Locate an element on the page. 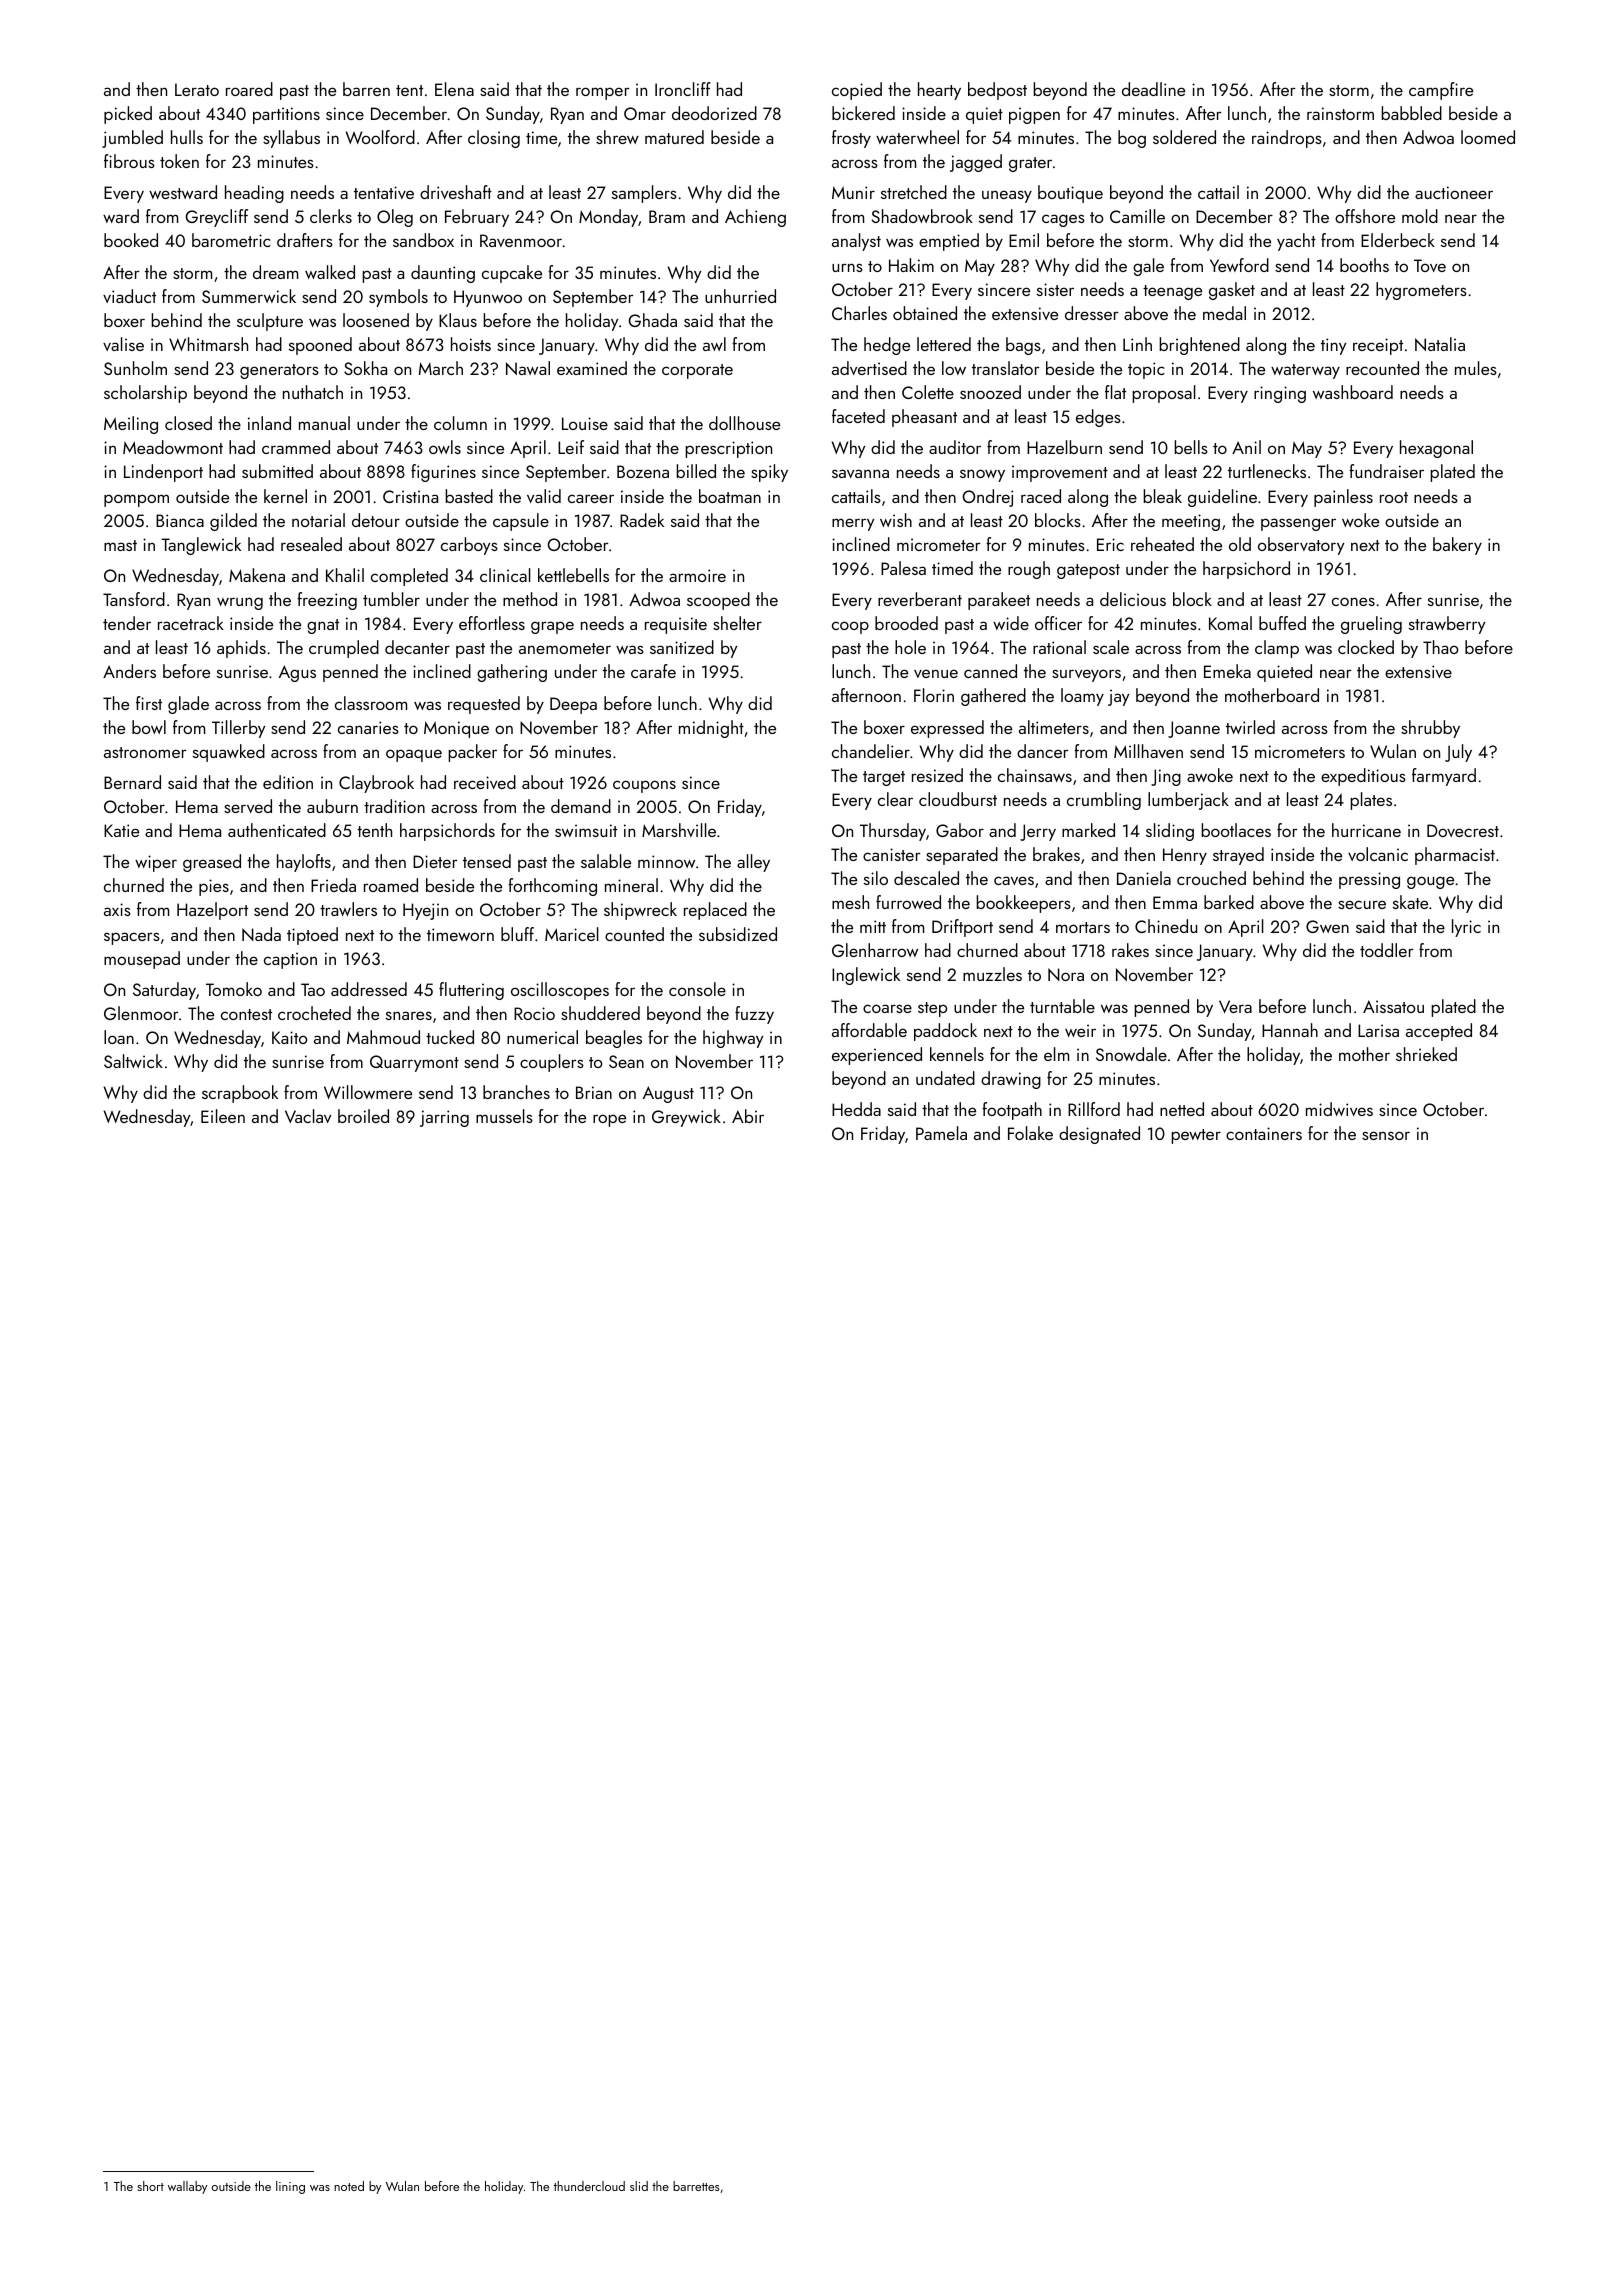 The height and width of the image is (2292, 1620). spacers is located at coordinates (132, 938).
